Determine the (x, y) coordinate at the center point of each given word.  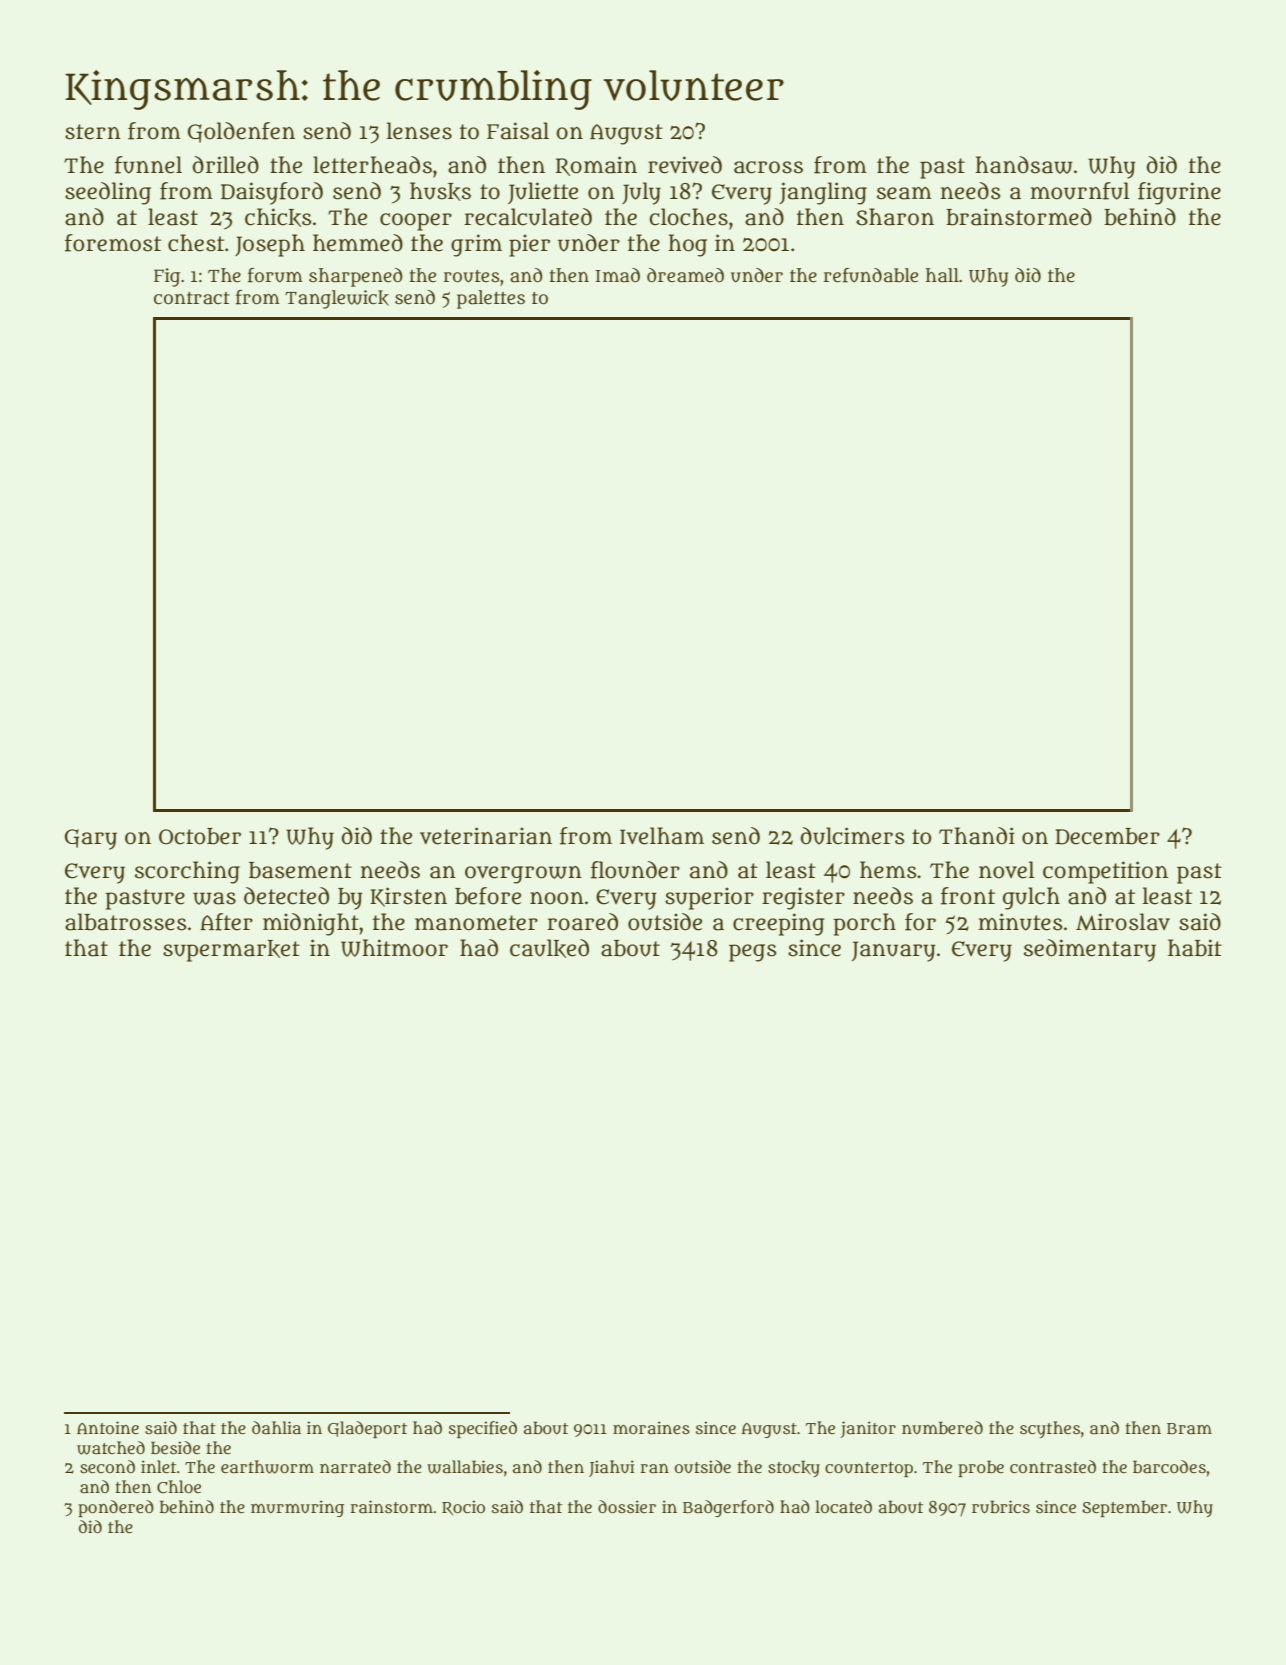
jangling (823, 193)
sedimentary (1090, 950)
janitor (868, 1429)
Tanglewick (337, 299)
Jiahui (611, 1468)
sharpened (356, 277)
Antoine (108, 1427)
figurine (1179, 193)
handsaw (1024, 165)
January (893, 951)
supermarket (231, 951)
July (641, 193)
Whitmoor (394, 948)
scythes (1050, 1429)
